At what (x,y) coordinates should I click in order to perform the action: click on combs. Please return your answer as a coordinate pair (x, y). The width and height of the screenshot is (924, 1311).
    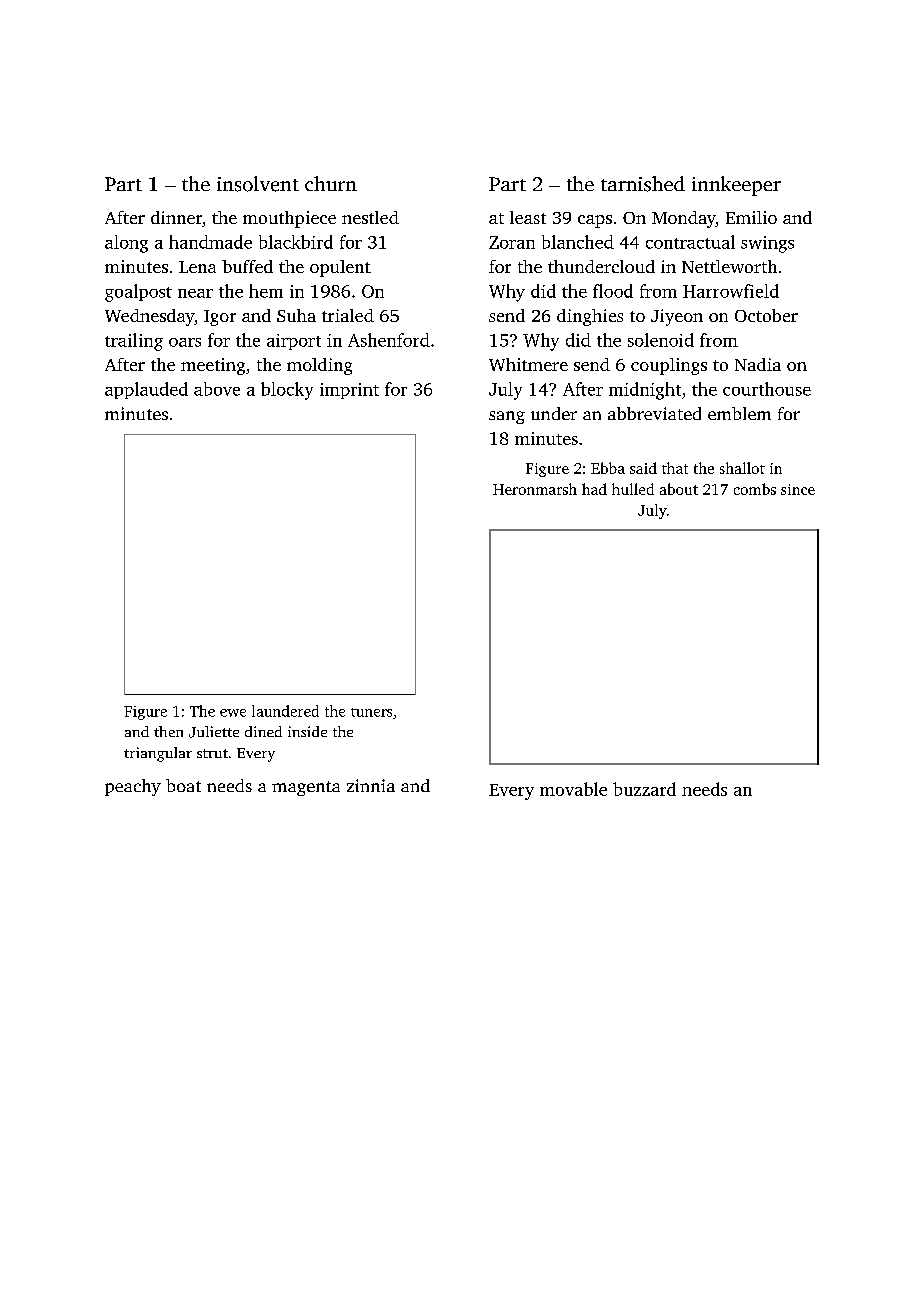
    Looking at the image, I should click on (755, 489).
